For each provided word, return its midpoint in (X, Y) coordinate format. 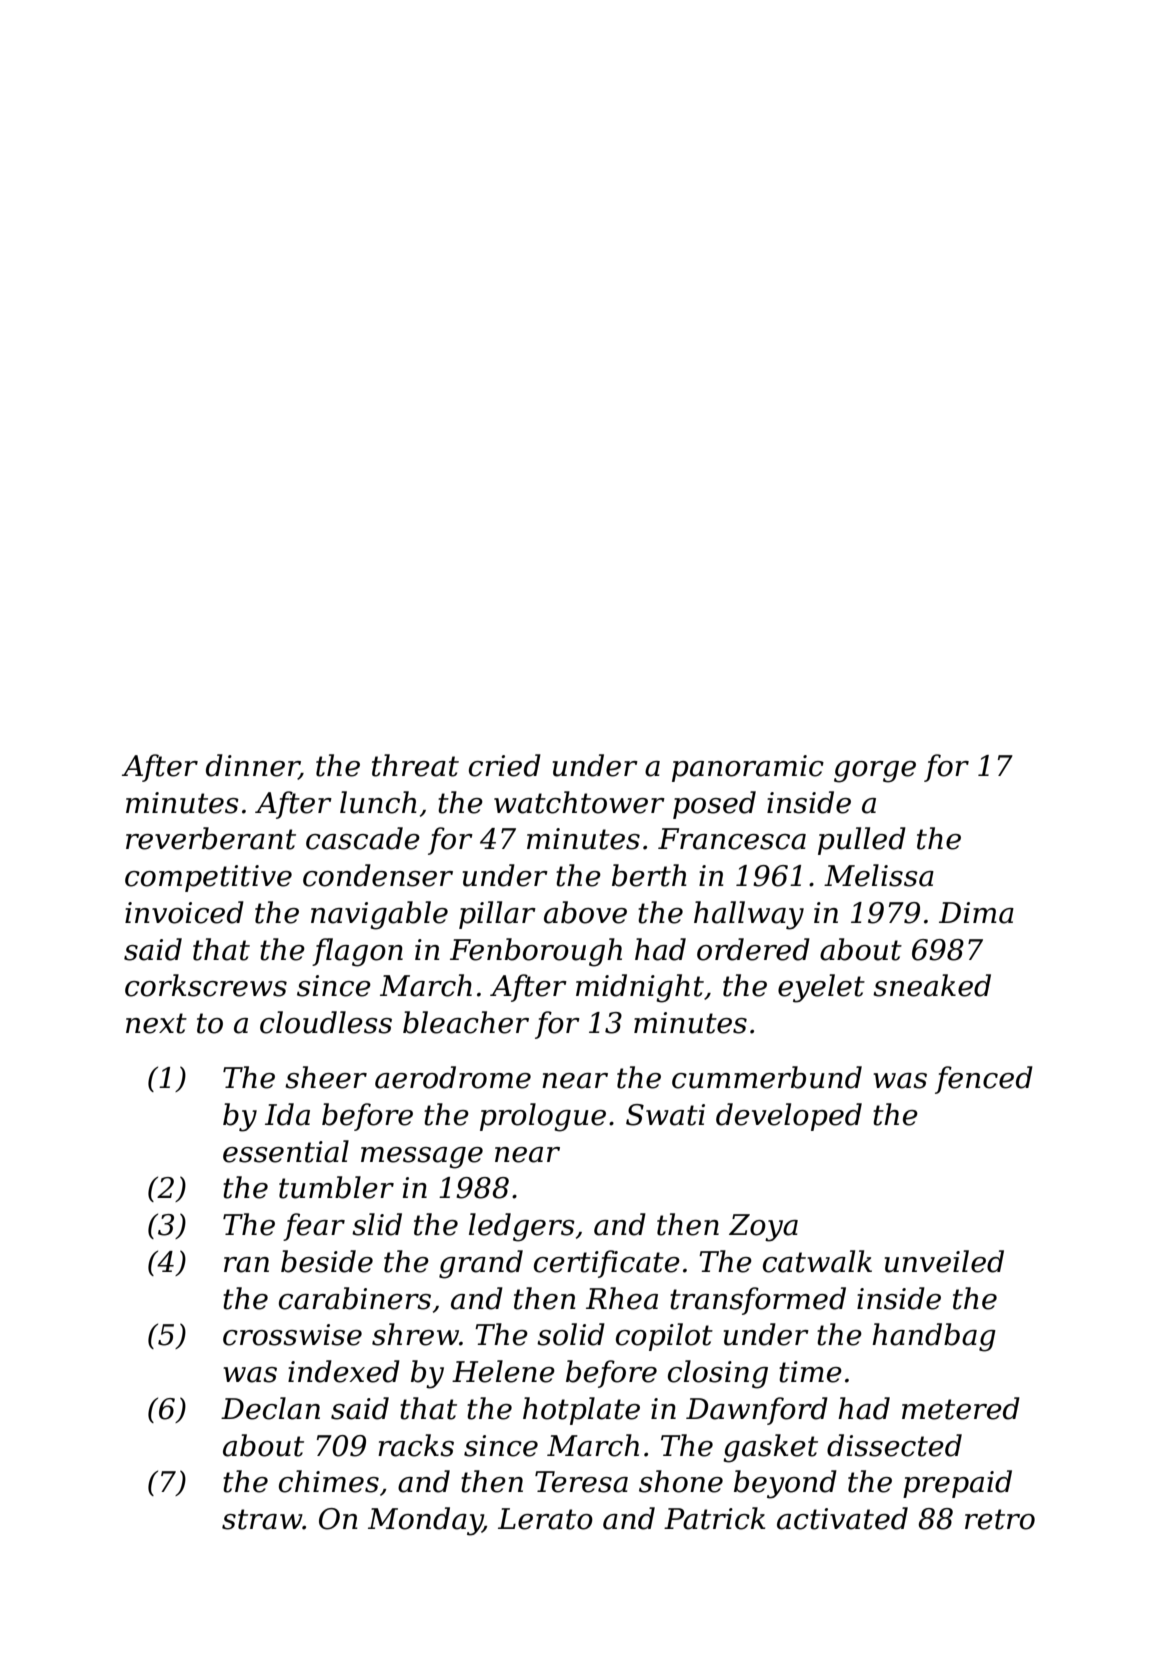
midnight (640, 988)
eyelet (821, 988)
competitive (208, 878)
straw (262, 1519)
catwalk (817, 1261)
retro (1000, 1519)
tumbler (336, 1187)
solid (571, 1334)
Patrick (714, 1518)
